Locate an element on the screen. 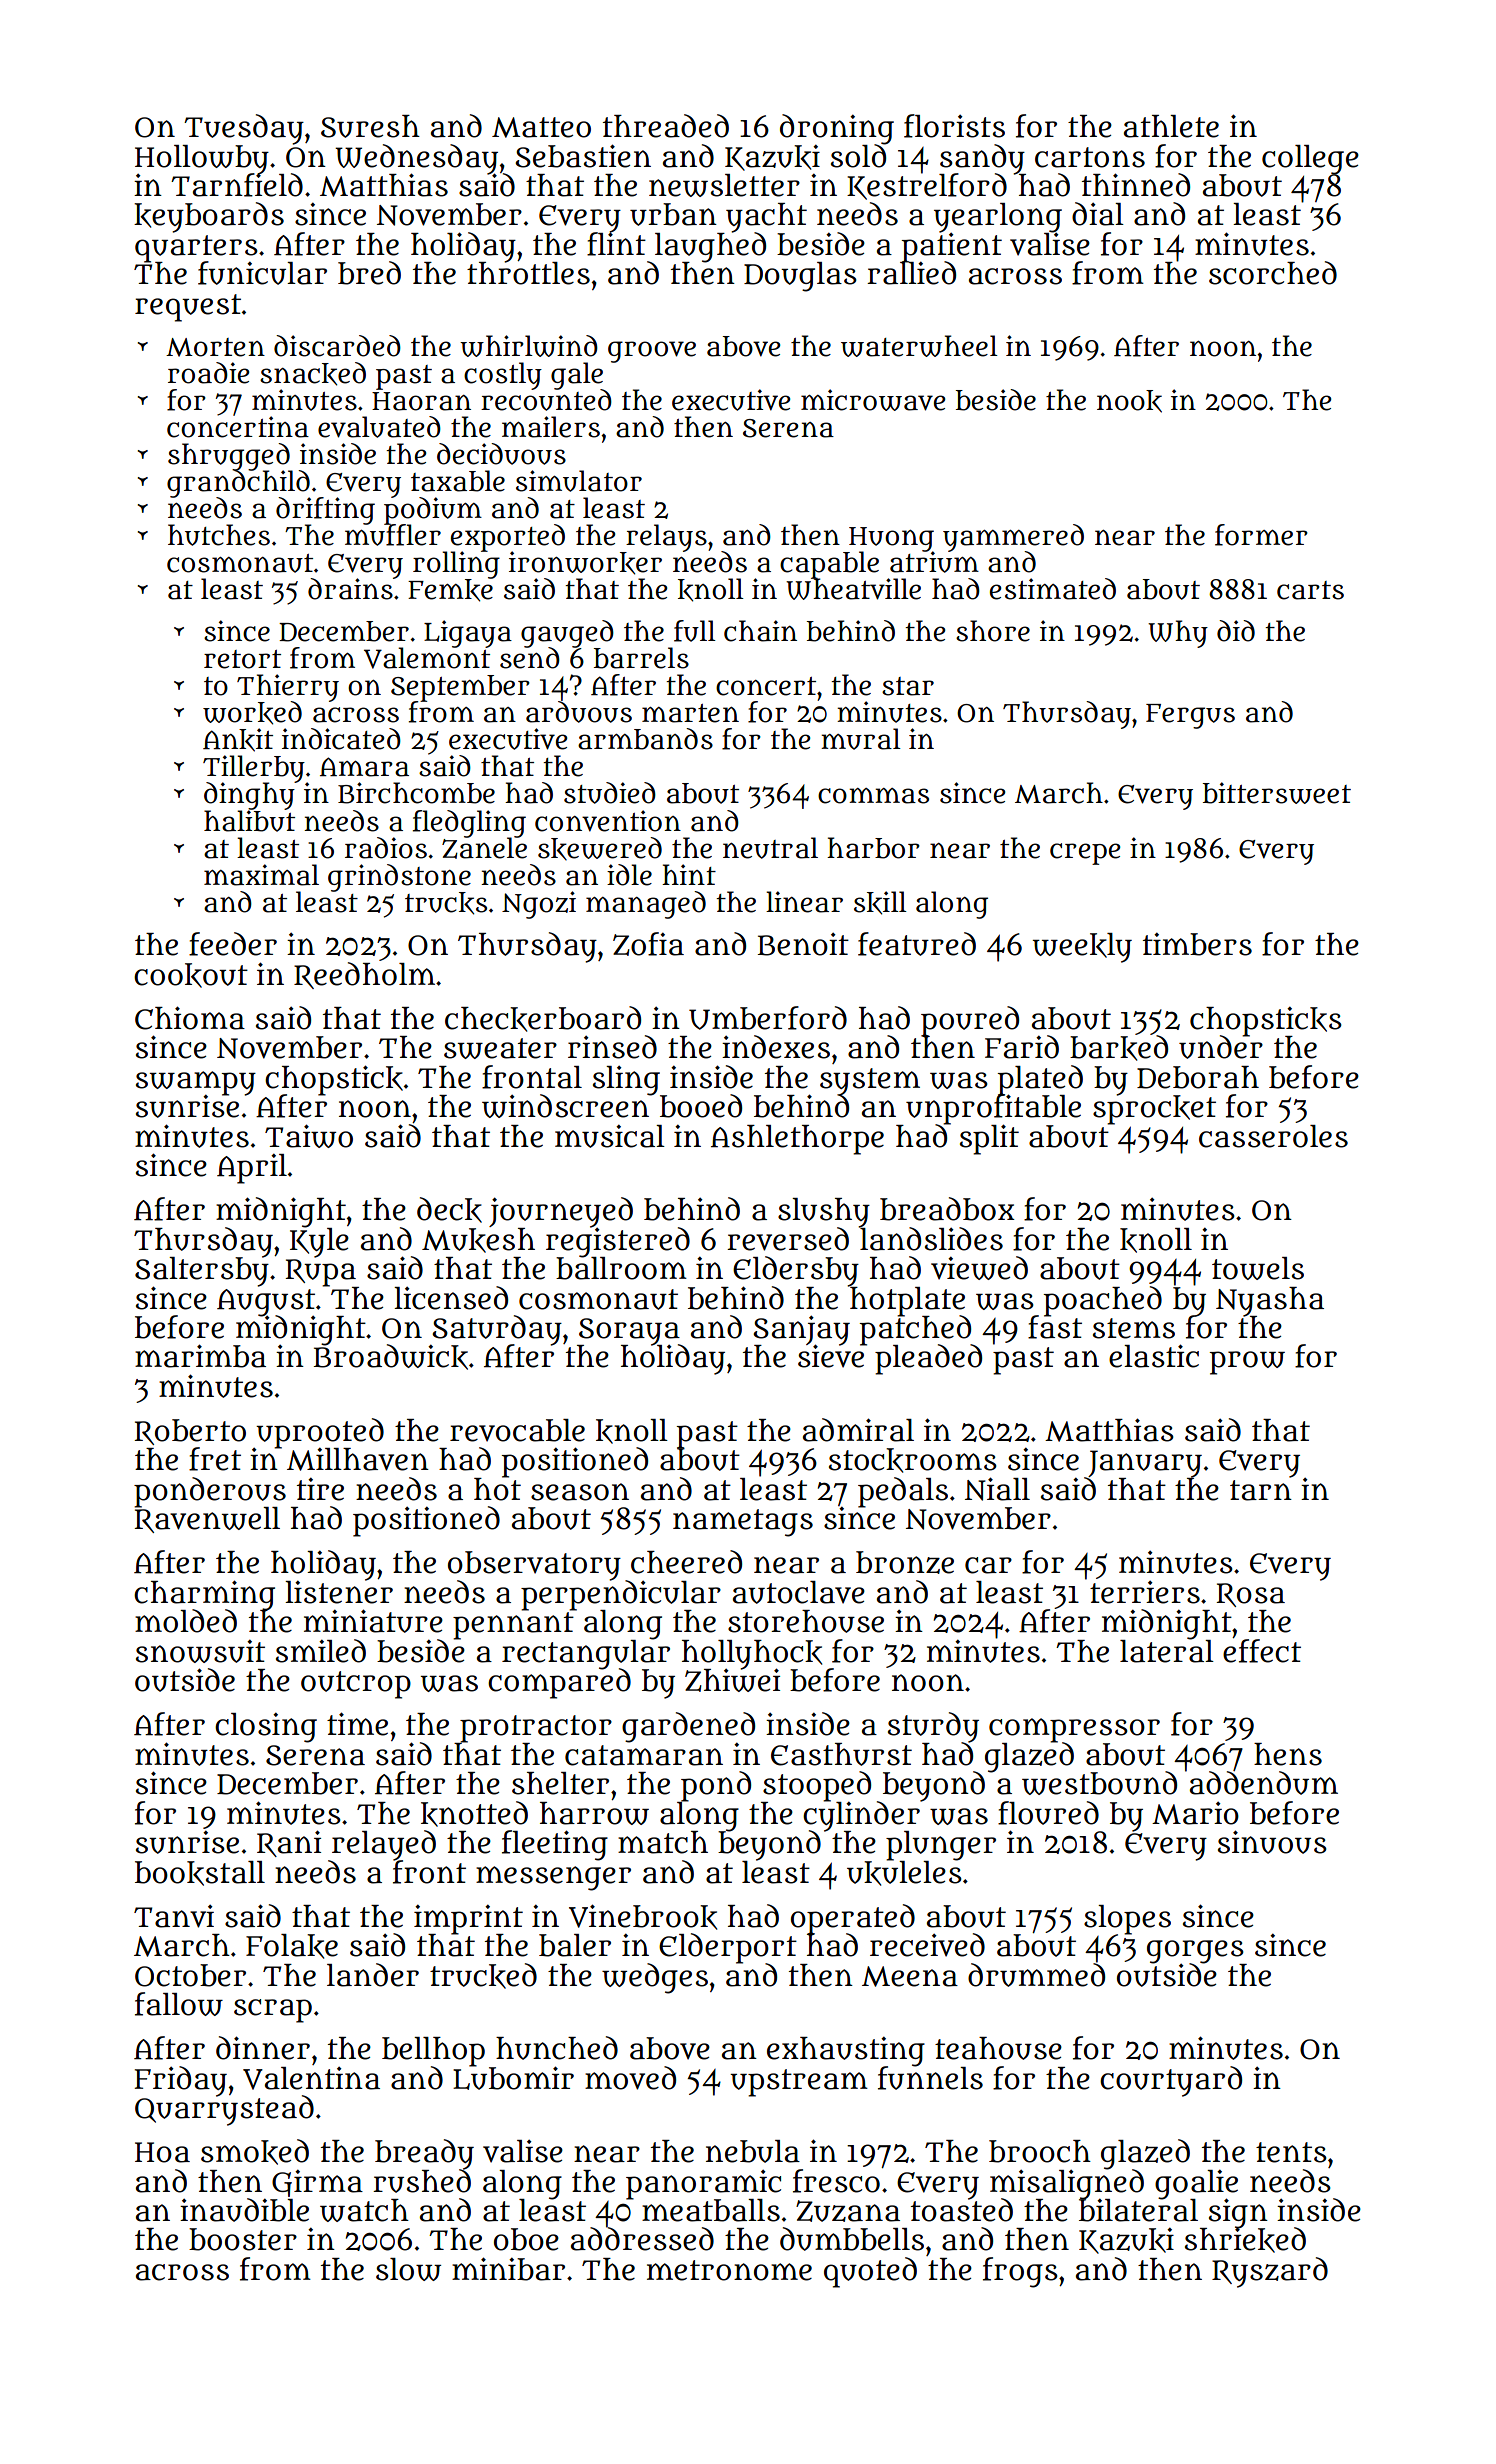 Image resolution: width=1496 pixels, height=2464 pixels. Suresh is located at coordinates (370, 126).
